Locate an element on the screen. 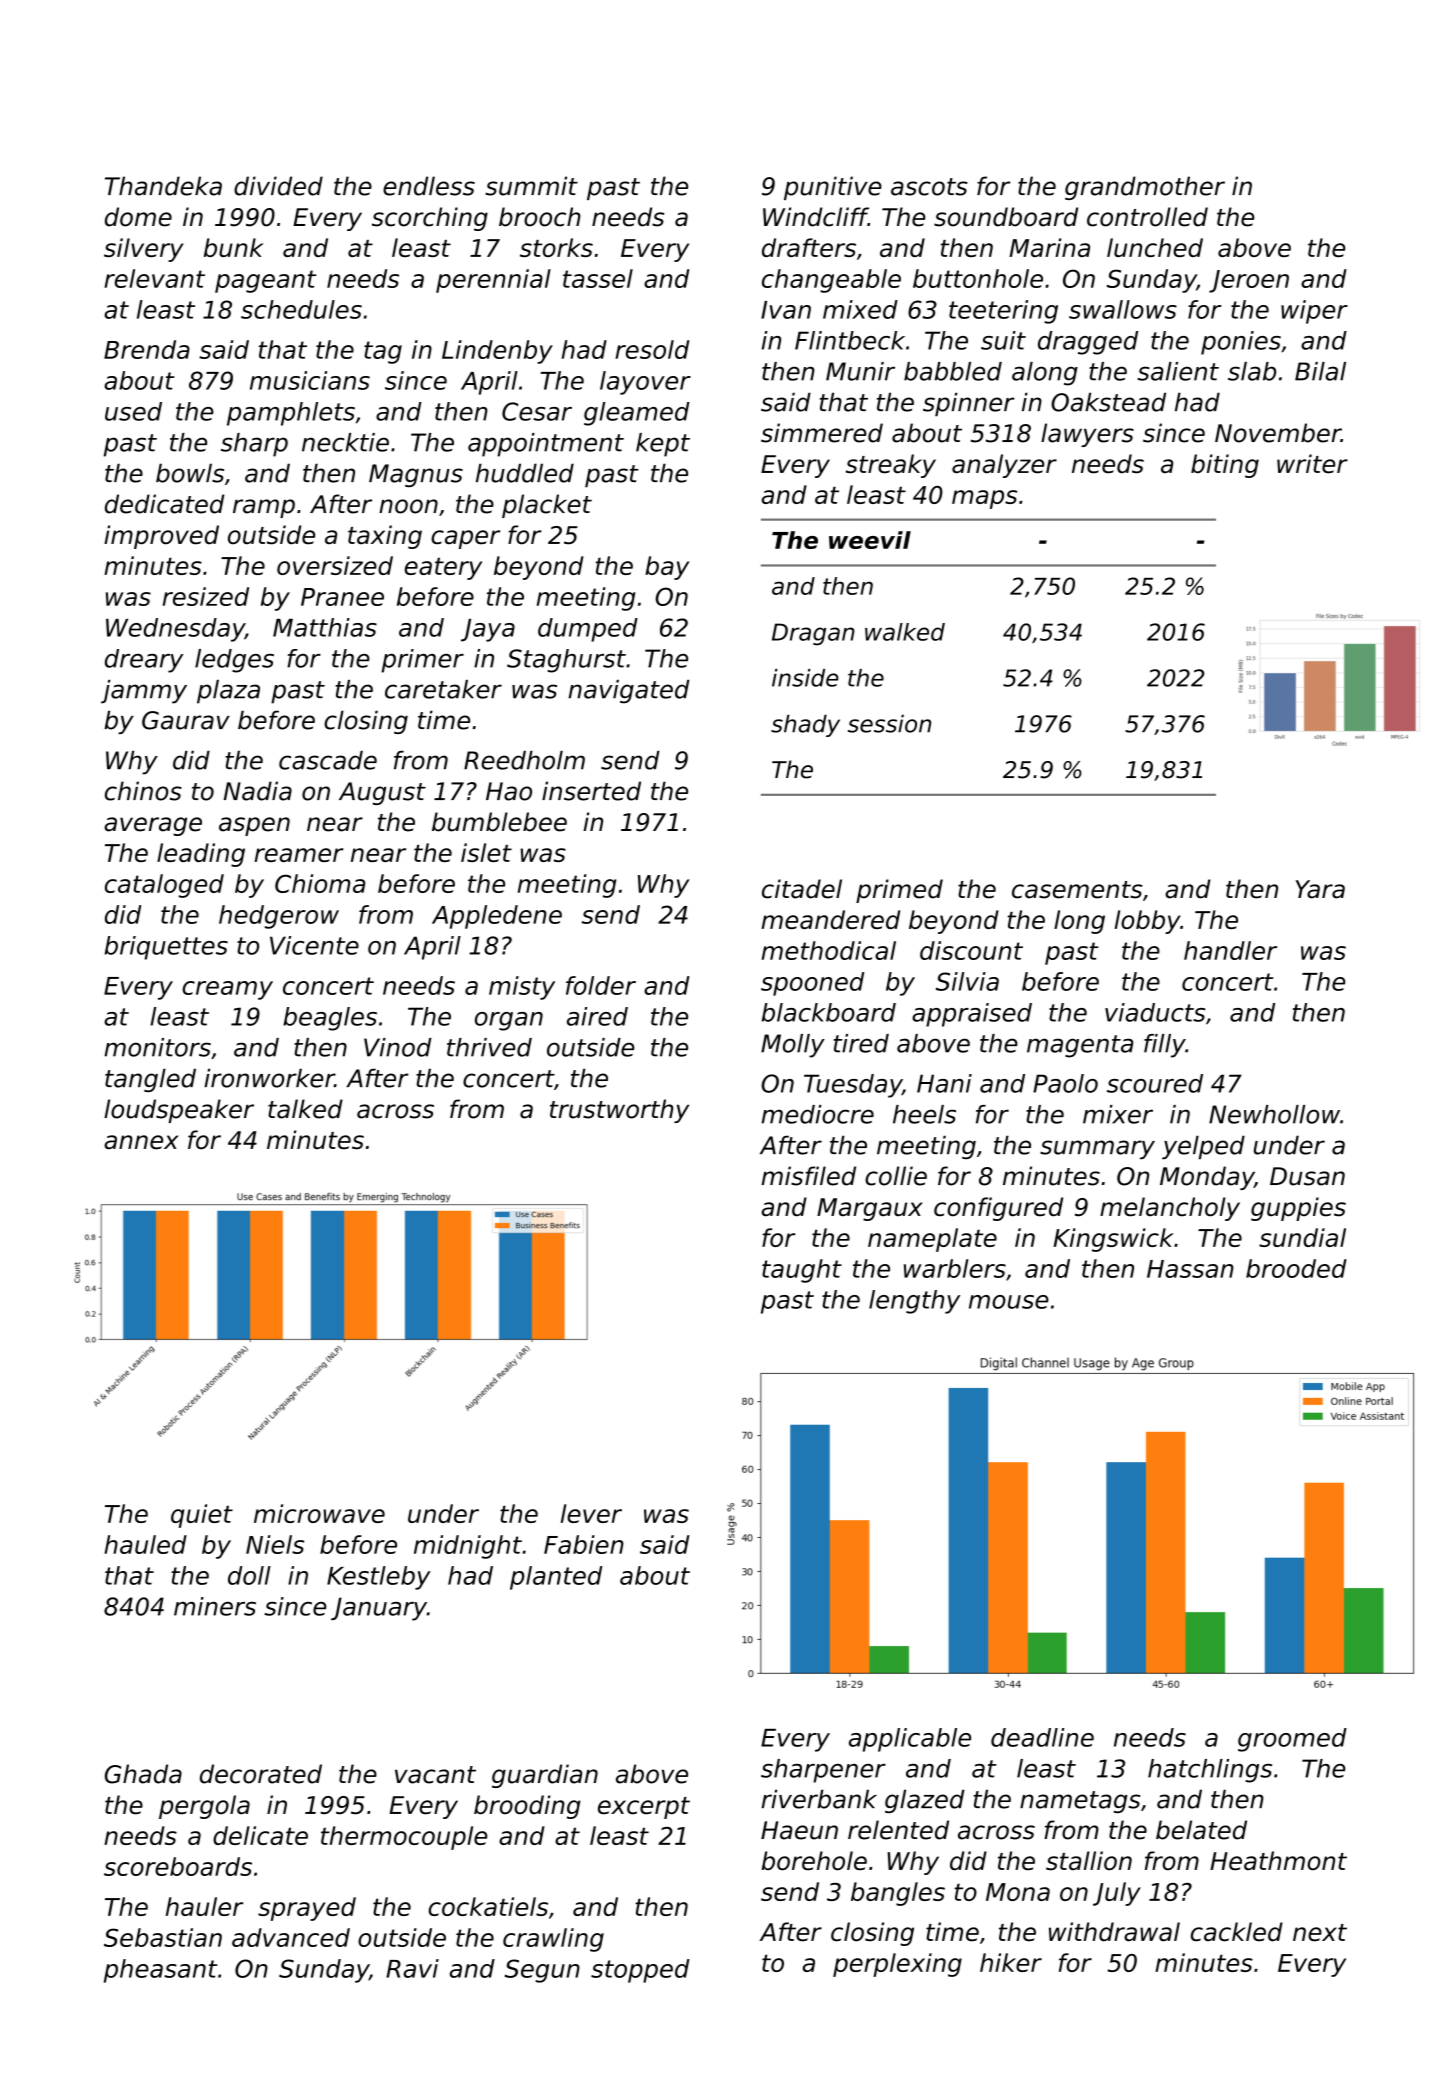 Image resolution: width=1450 pixels, height=2100 pixels. tired is located at coordinates (861, 1043).
